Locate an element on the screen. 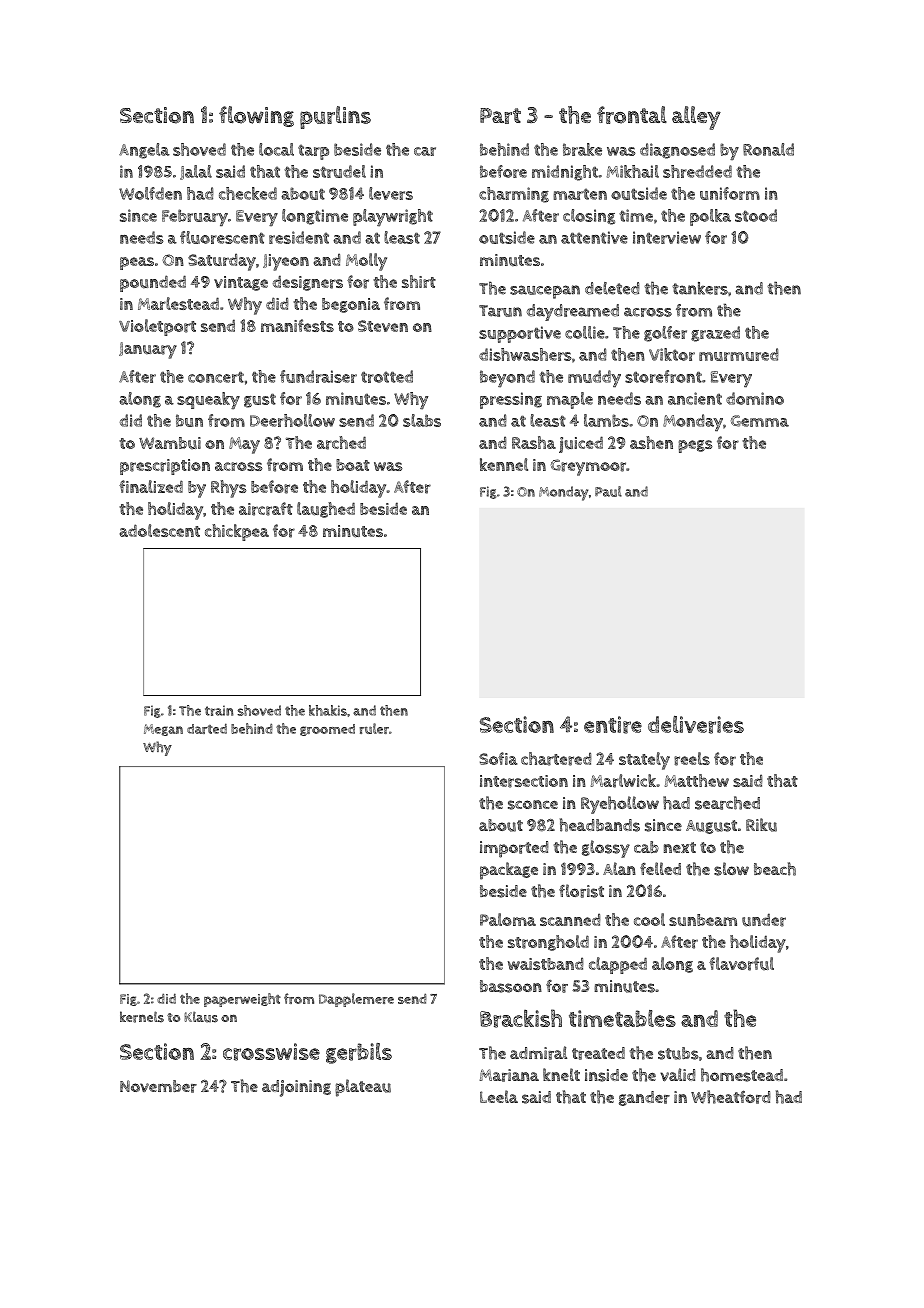  fluorescent is located at coordinates (222, 237).
